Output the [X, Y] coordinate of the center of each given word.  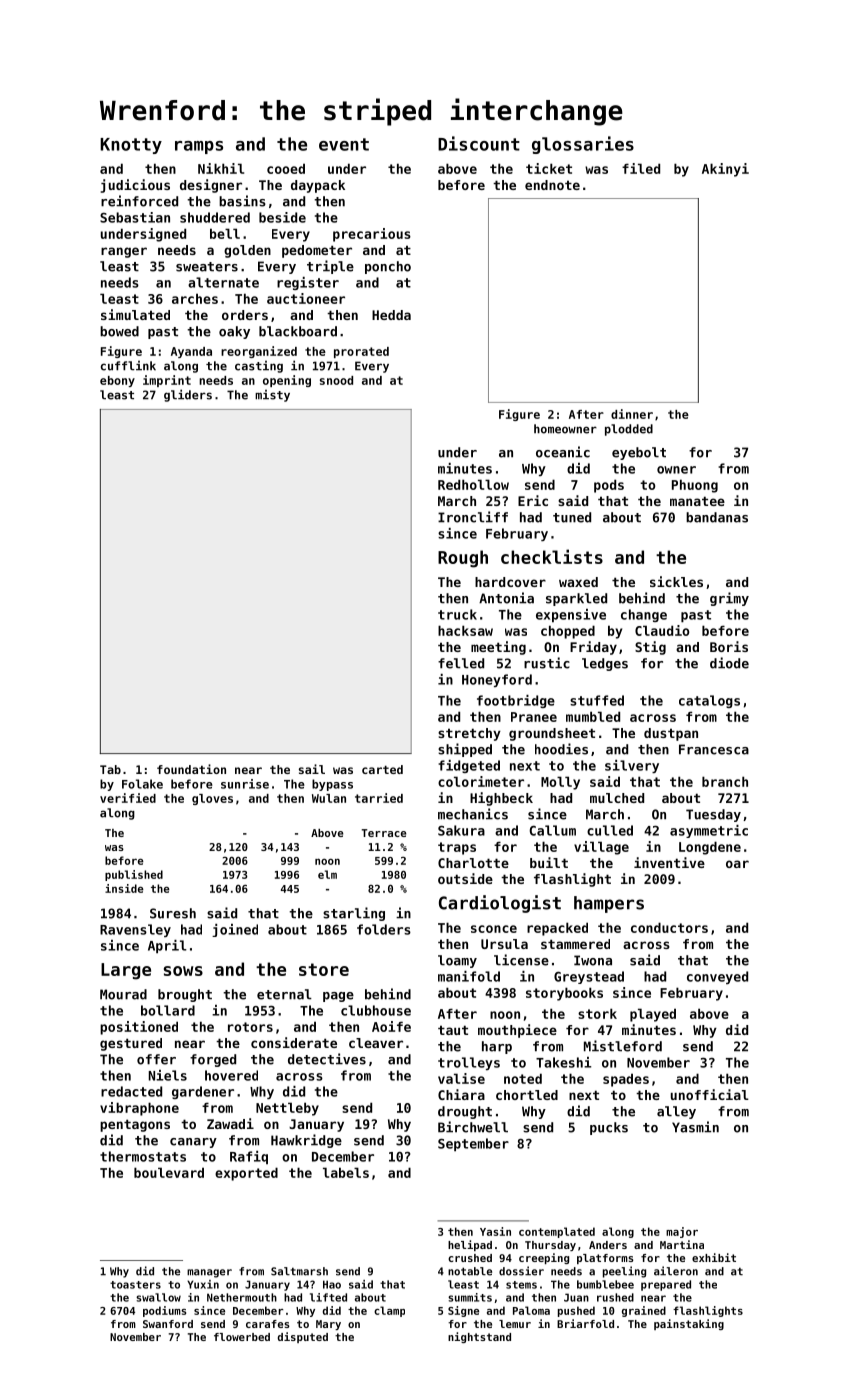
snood [336, 380]
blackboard [298, 331]
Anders [608, 1245]
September [473, 1145]
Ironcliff [473, 517]
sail [312, 769]
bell [225, 233]
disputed [303, 1337]
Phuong [695, 486]
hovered [231, 1075]
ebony [117, 381]
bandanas [717, 517]
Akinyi [725, 170]
